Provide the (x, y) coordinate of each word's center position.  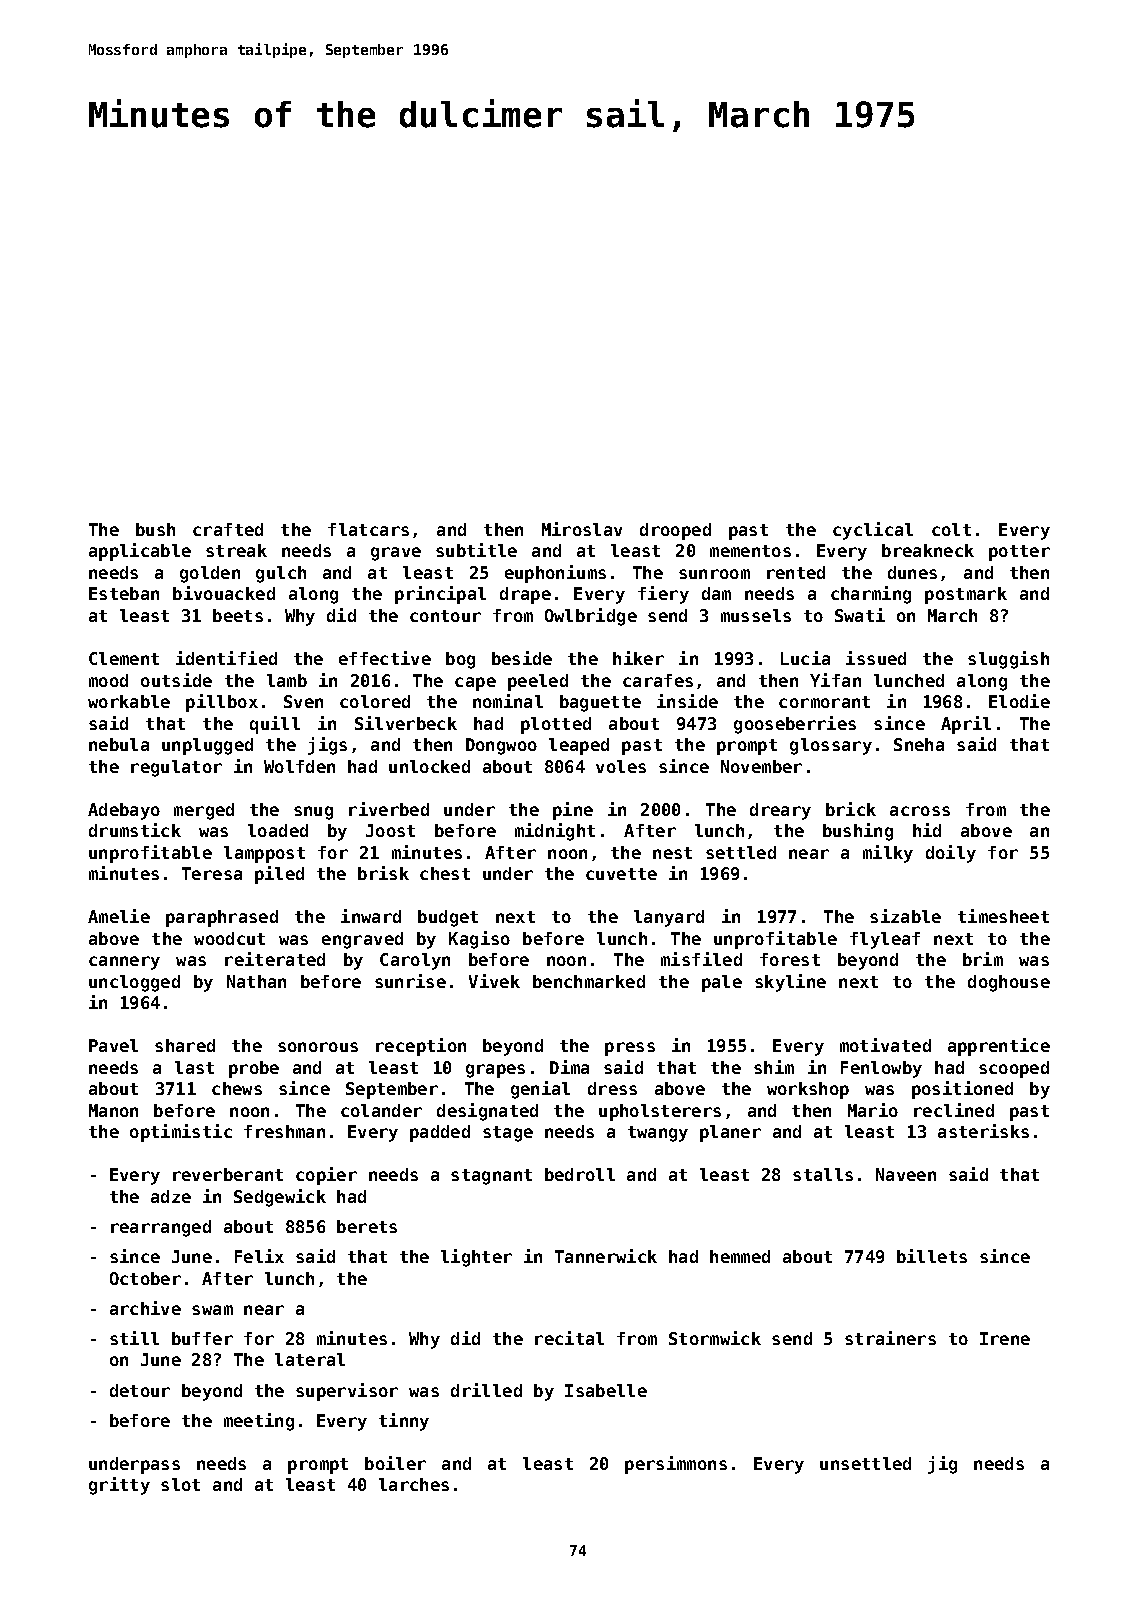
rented (796, 572)
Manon (113, 1110)
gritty (119, 1486)
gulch (281, 574)
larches (414, 1484)
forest (790, 959)
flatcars (368, 529)
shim (774, 1067)
